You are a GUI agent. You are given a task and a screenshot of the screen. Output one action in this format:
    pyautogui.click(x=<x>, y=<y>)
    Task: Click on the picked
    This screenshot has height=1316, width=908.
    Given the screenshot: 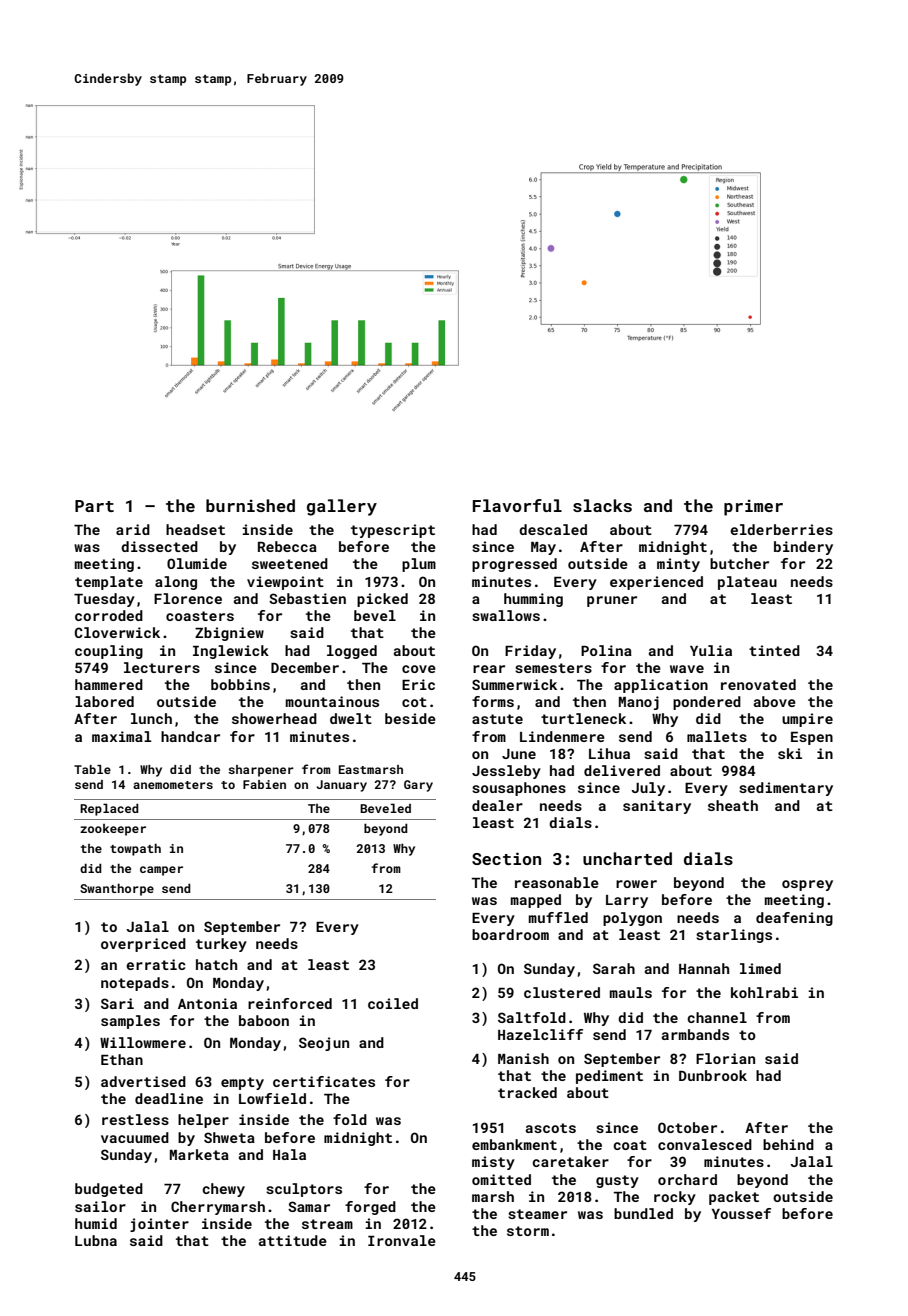 What is the action you would take?
    pyautogui.click(x=382, y=600)
